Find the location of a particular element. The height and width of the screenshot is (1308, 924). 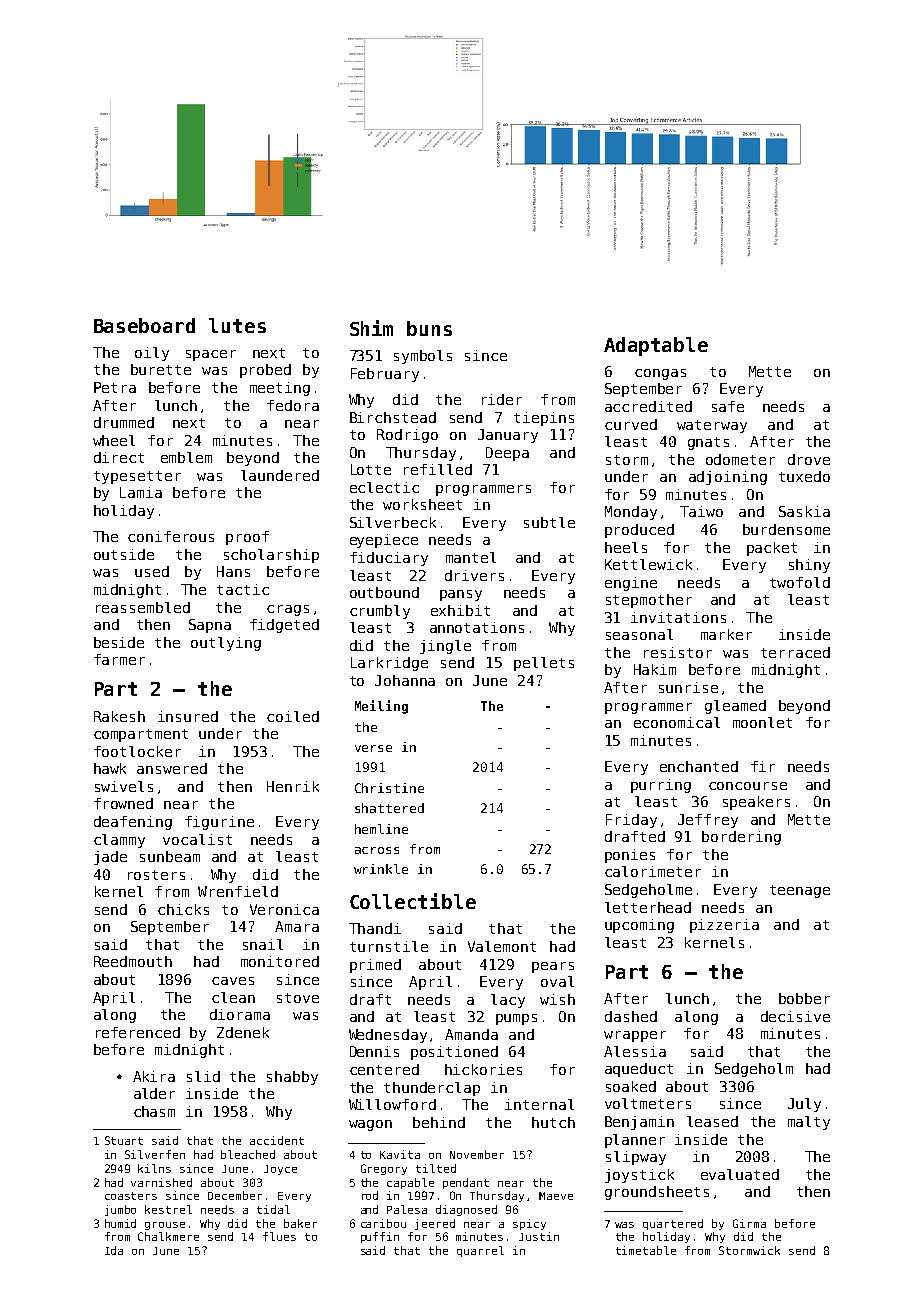

Baseboard is located at coordinates (144, 325).
